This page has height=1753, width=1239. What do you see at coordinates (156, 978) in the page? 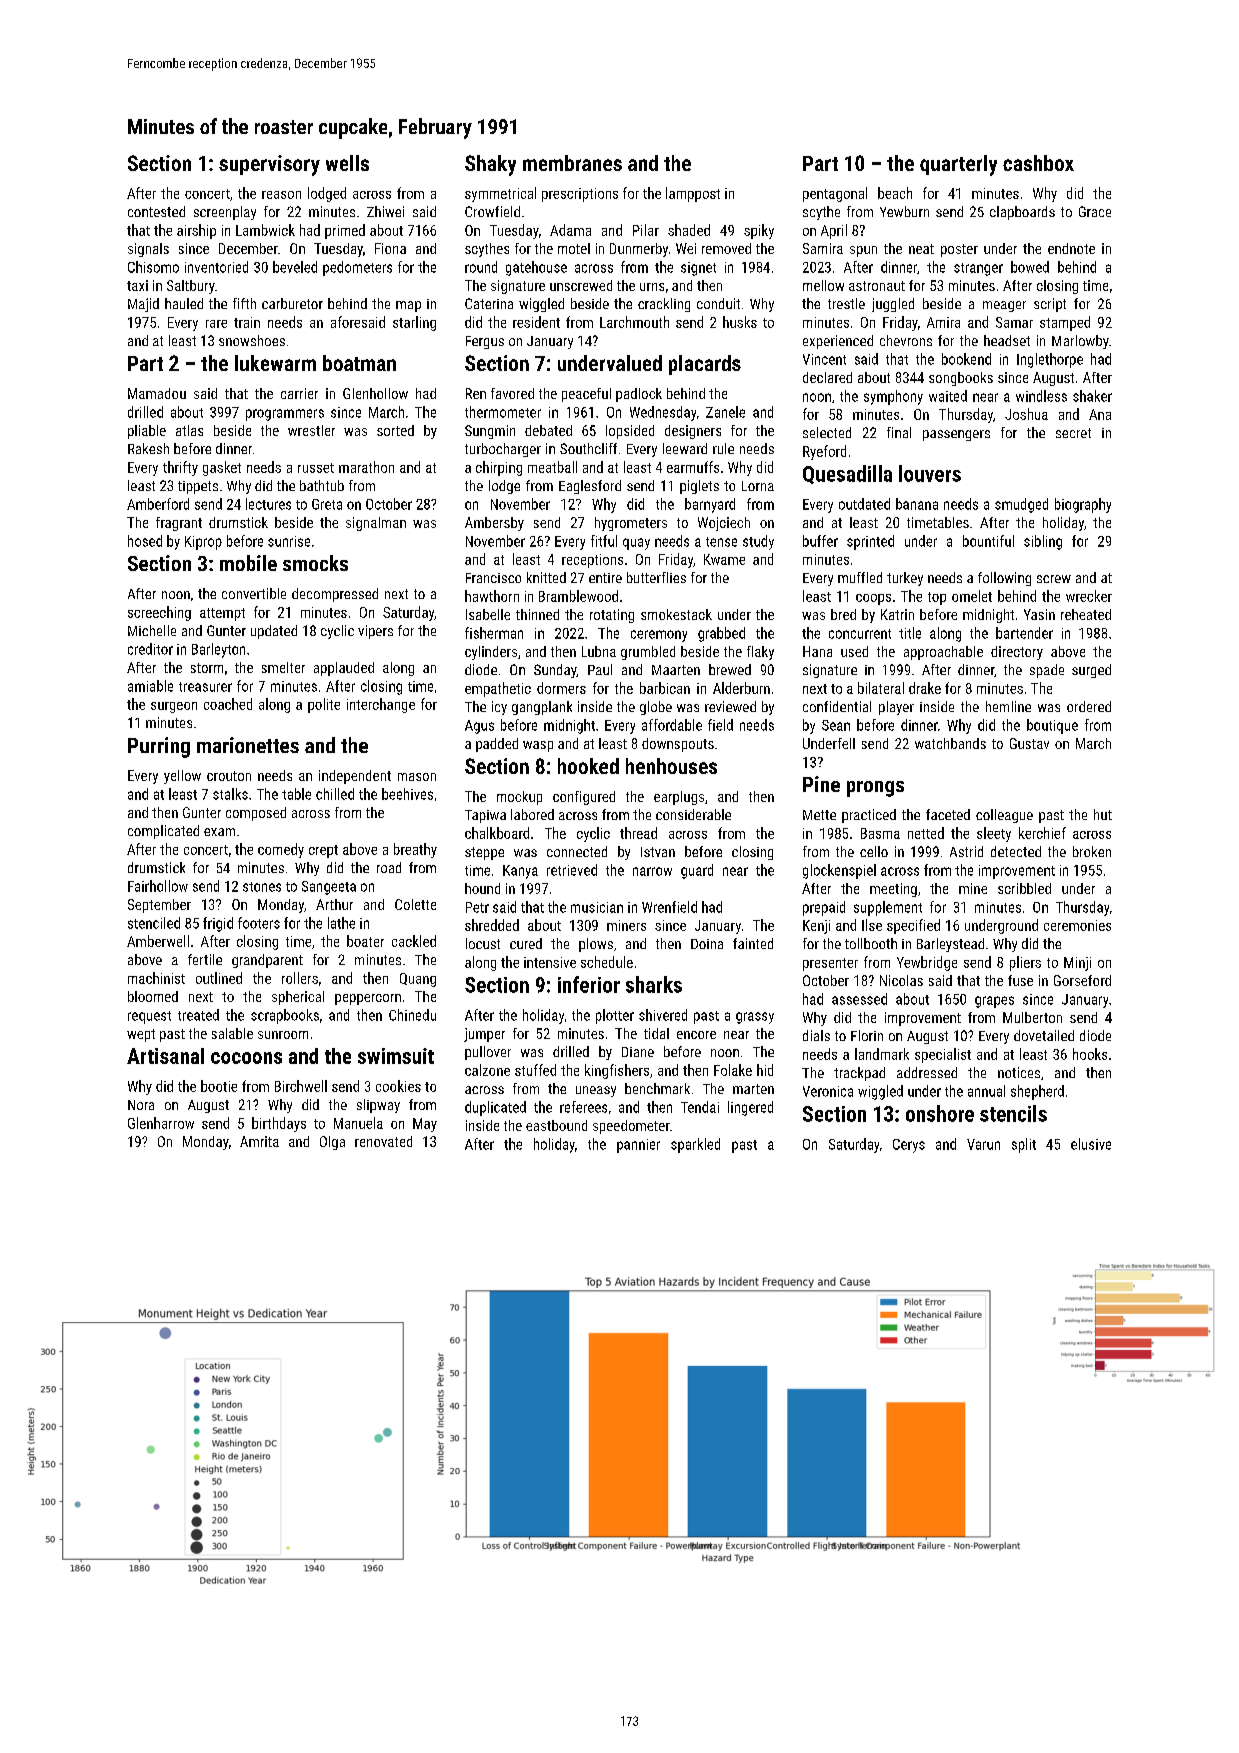
I see `machinist` at bounding box center [156, 978].
